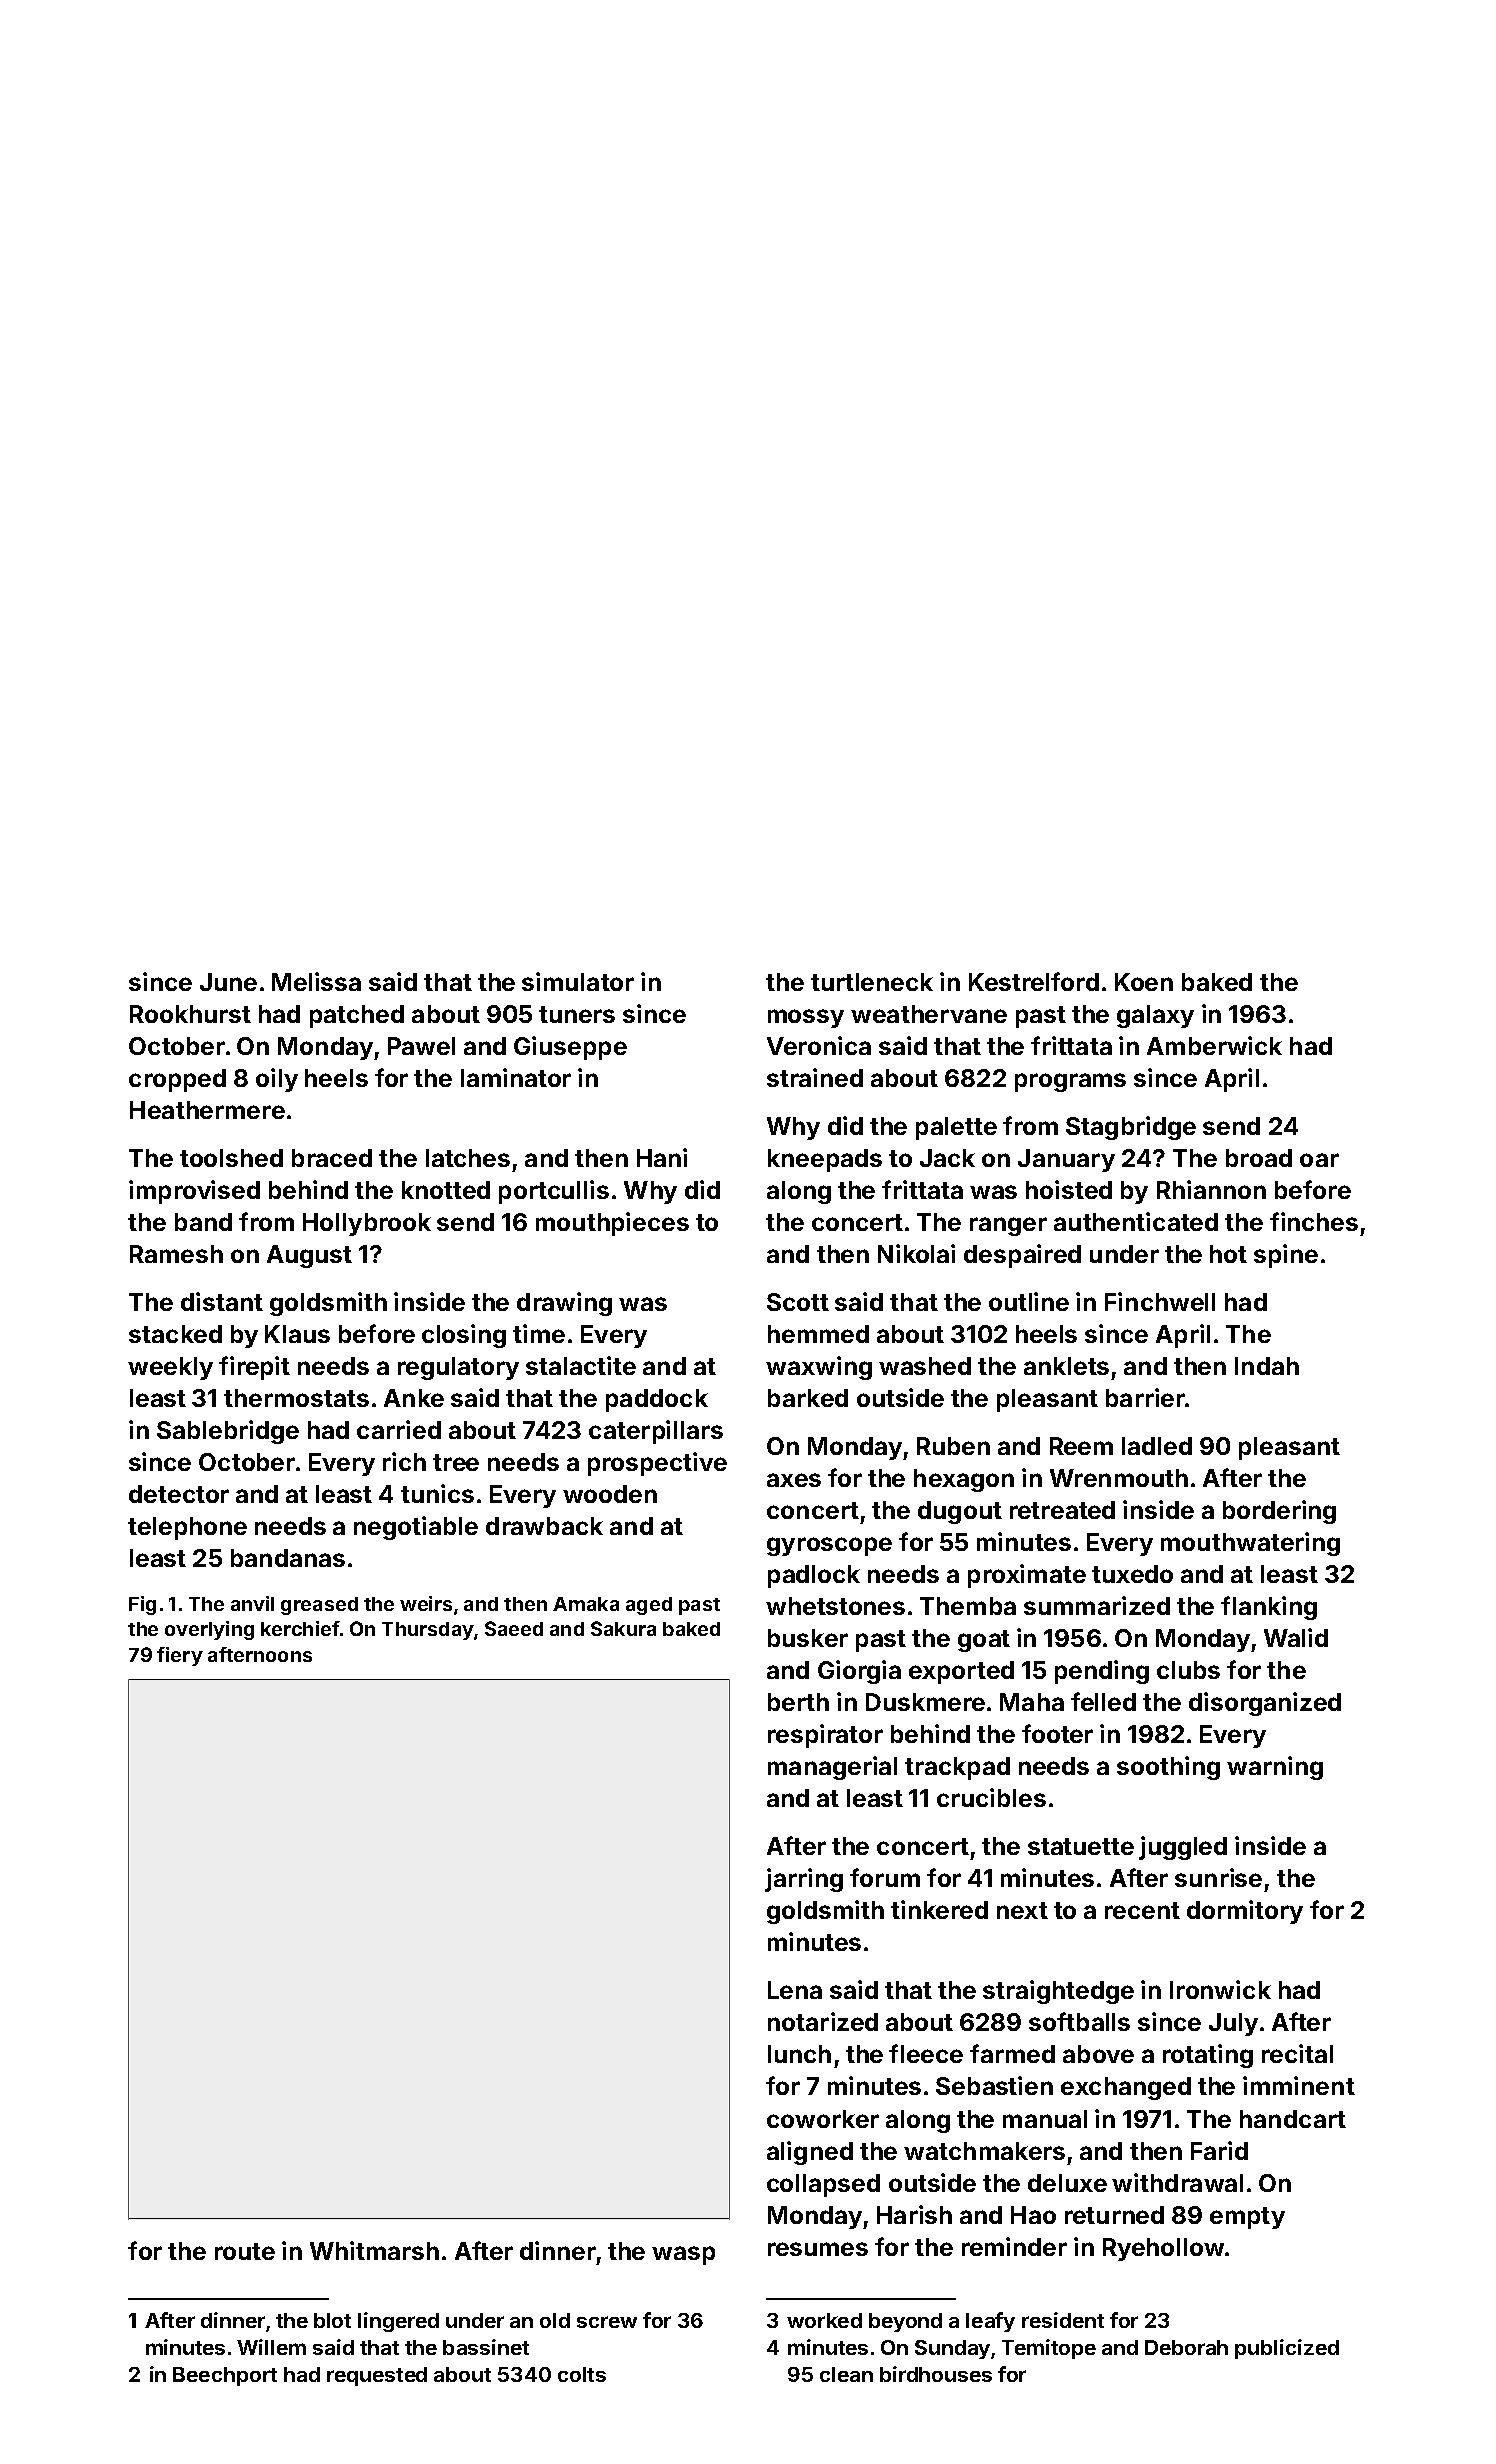 The height and width of the screenshot is (2464, 1496). What do you see at coordinates (180, 1656) in the screenshot?
I see `fiery` at bounding box center [180, 1656].
